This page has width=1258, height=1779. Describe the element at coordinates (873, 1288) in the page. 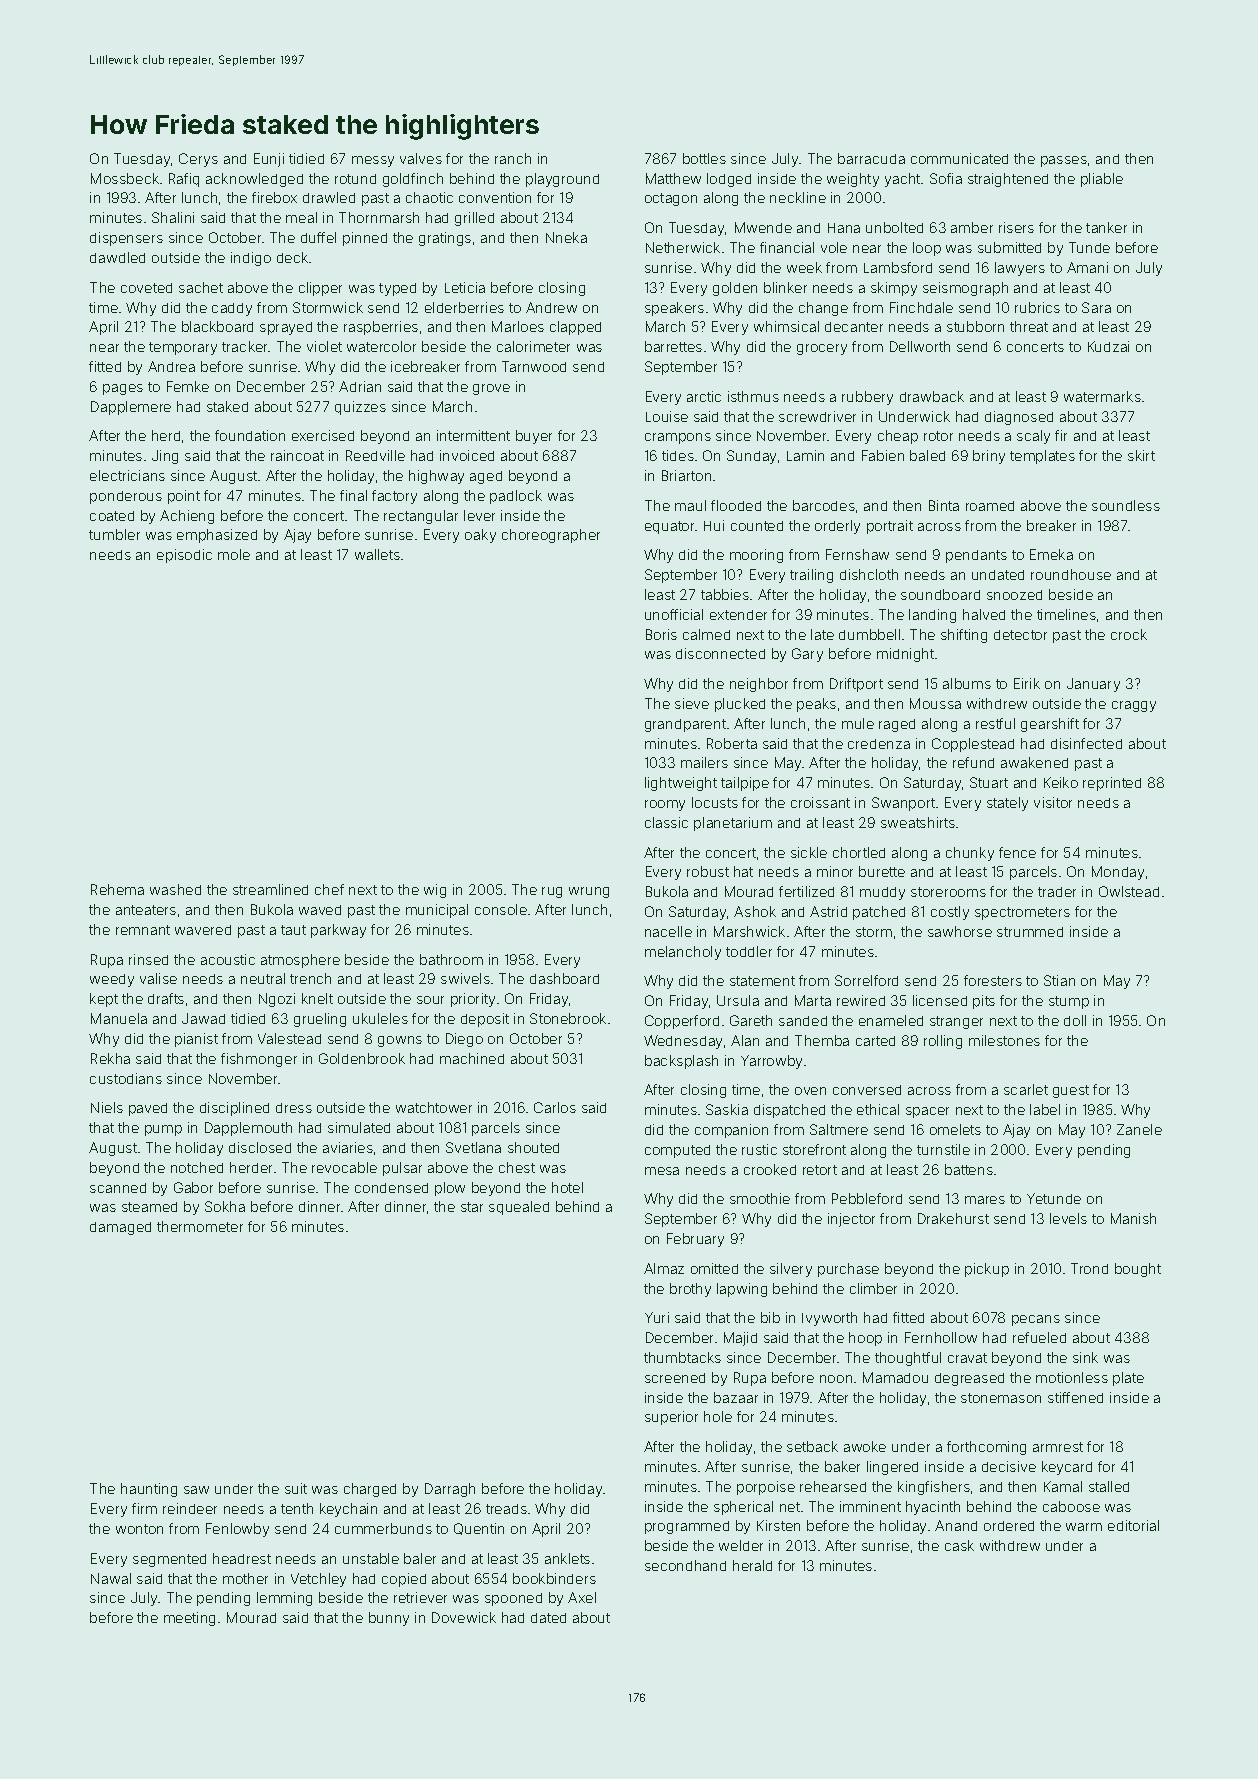

I see `climber` at that location.
